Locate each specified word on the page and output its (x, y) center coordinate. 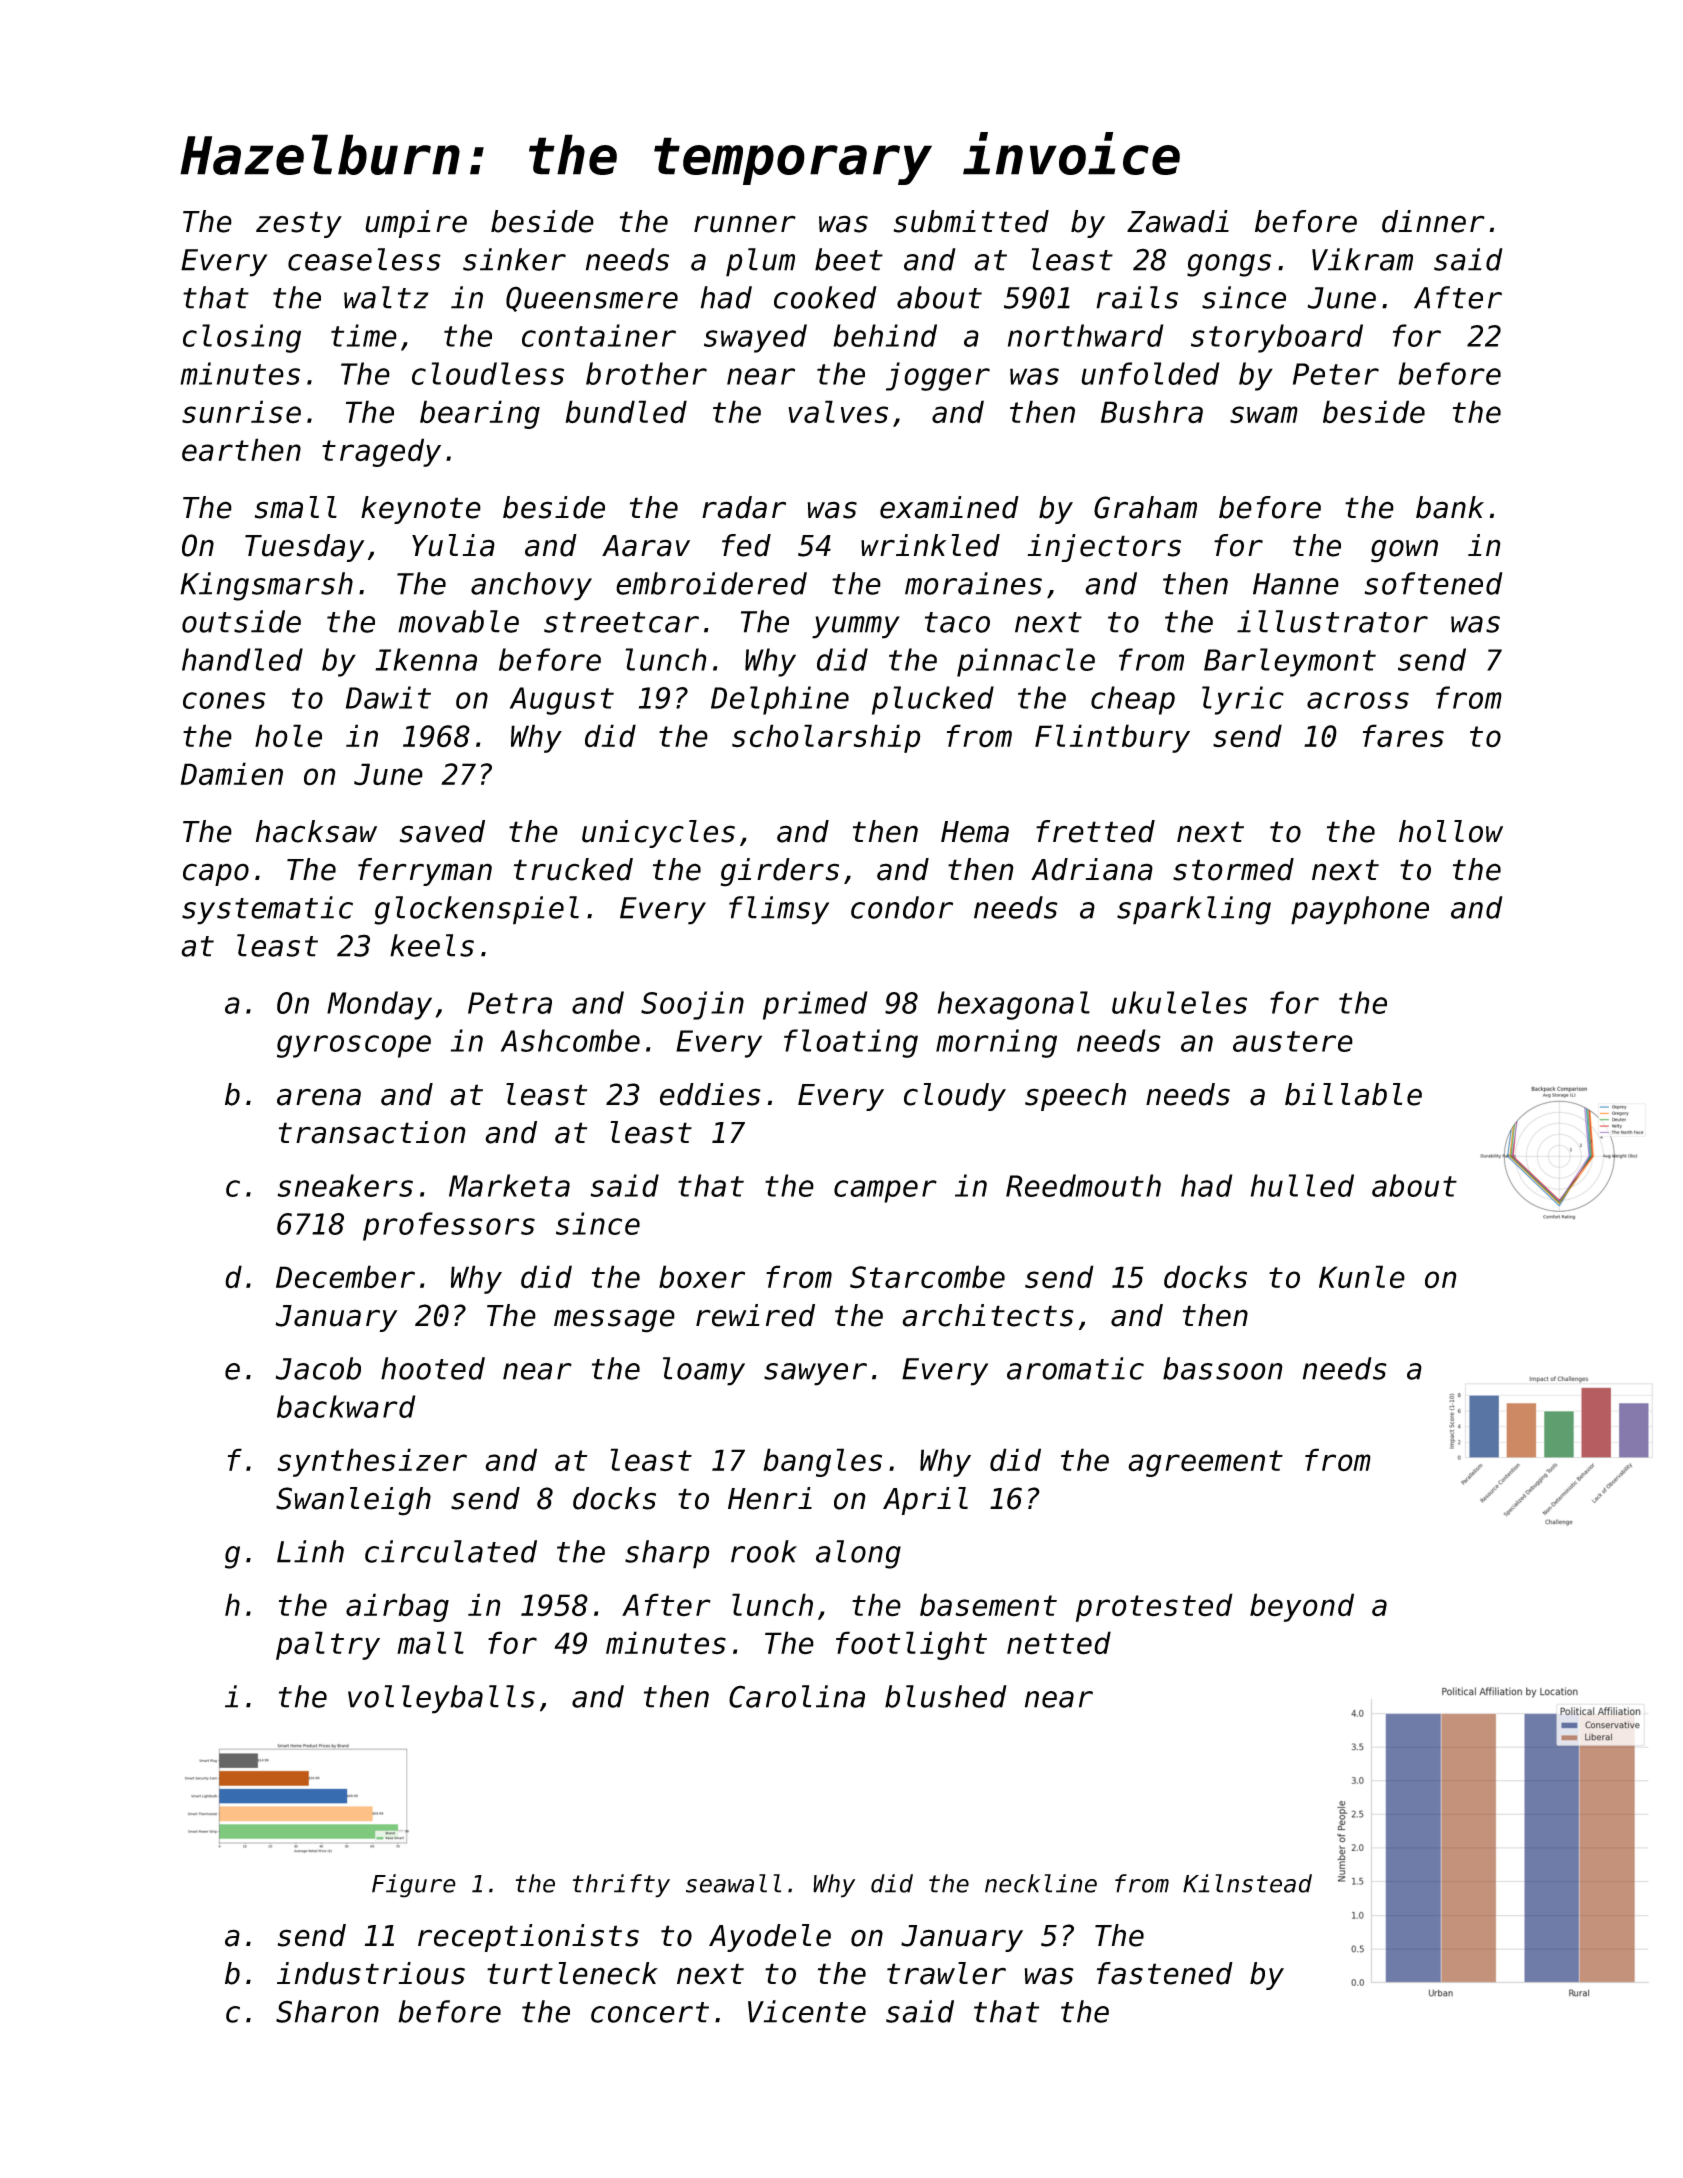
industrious (371, 1973)
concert (650, 2012)
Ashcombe (570, 1040)
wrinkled (930, 545)
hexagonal (1014, 1005)
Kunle (1362, 1277)
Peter (1336, 374)
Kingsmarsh (266, 586)
